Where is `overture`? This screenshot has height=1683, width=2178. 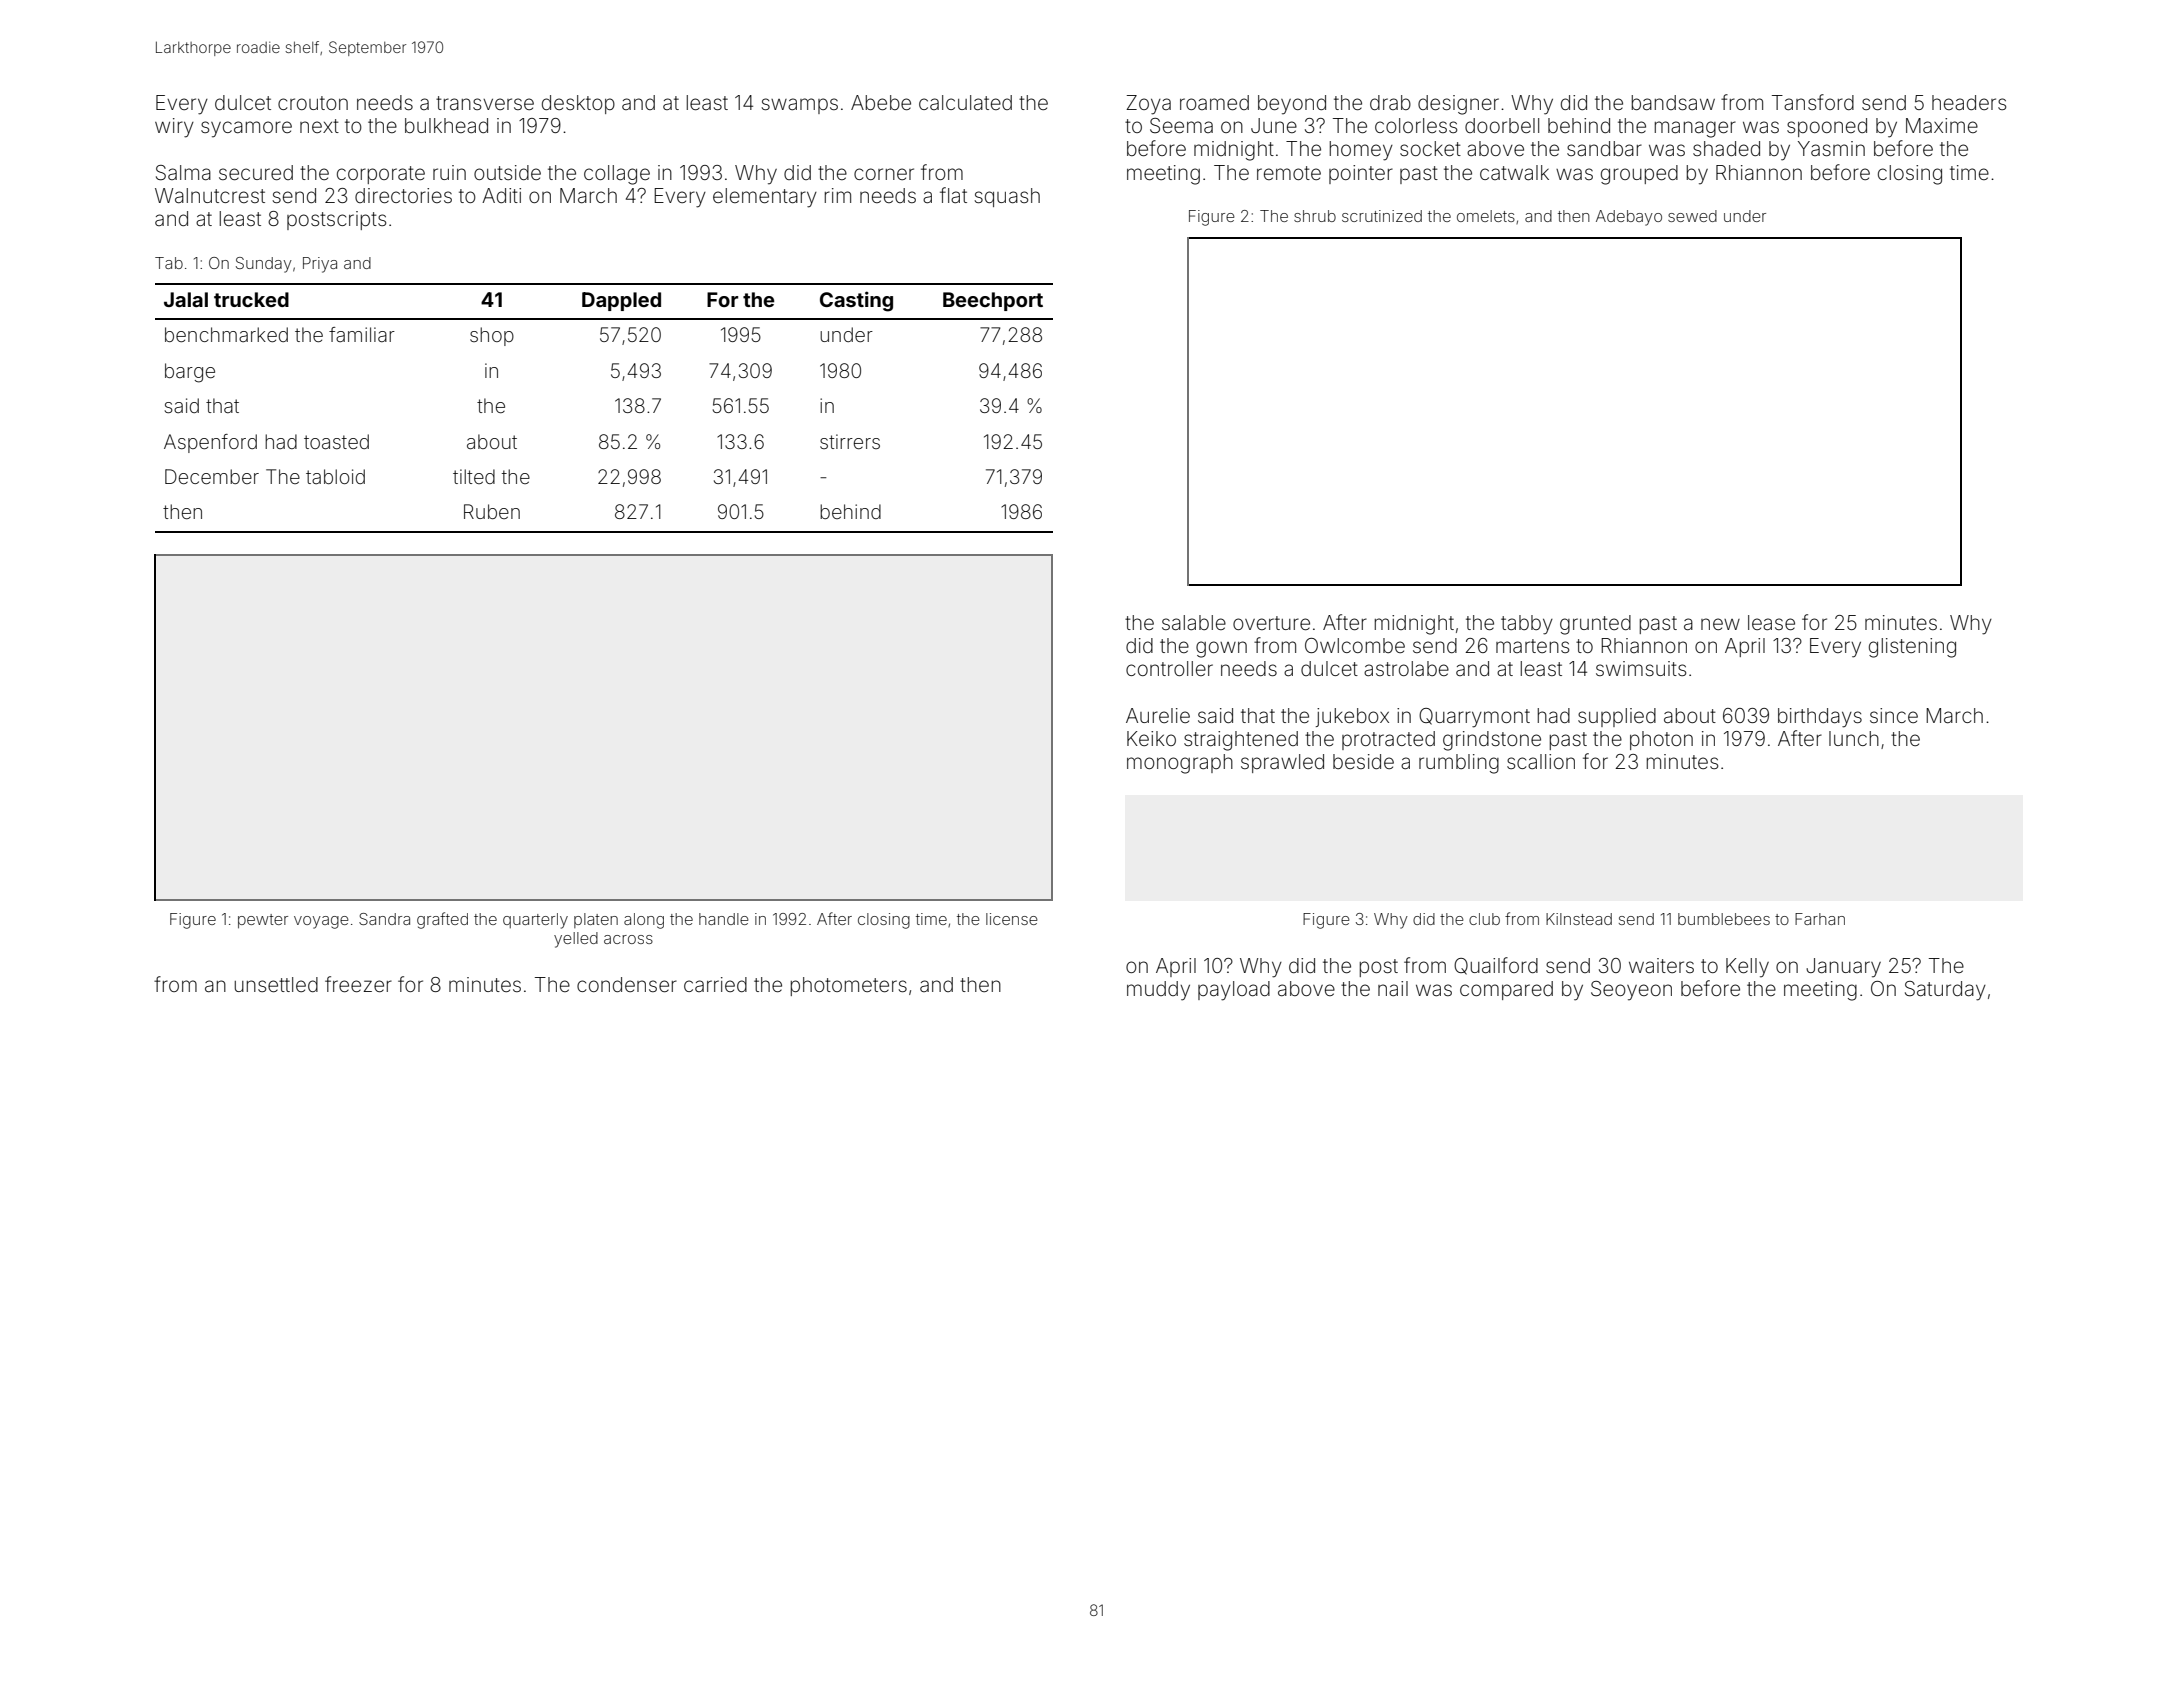
overture is located at coordinates (1271, 623).
